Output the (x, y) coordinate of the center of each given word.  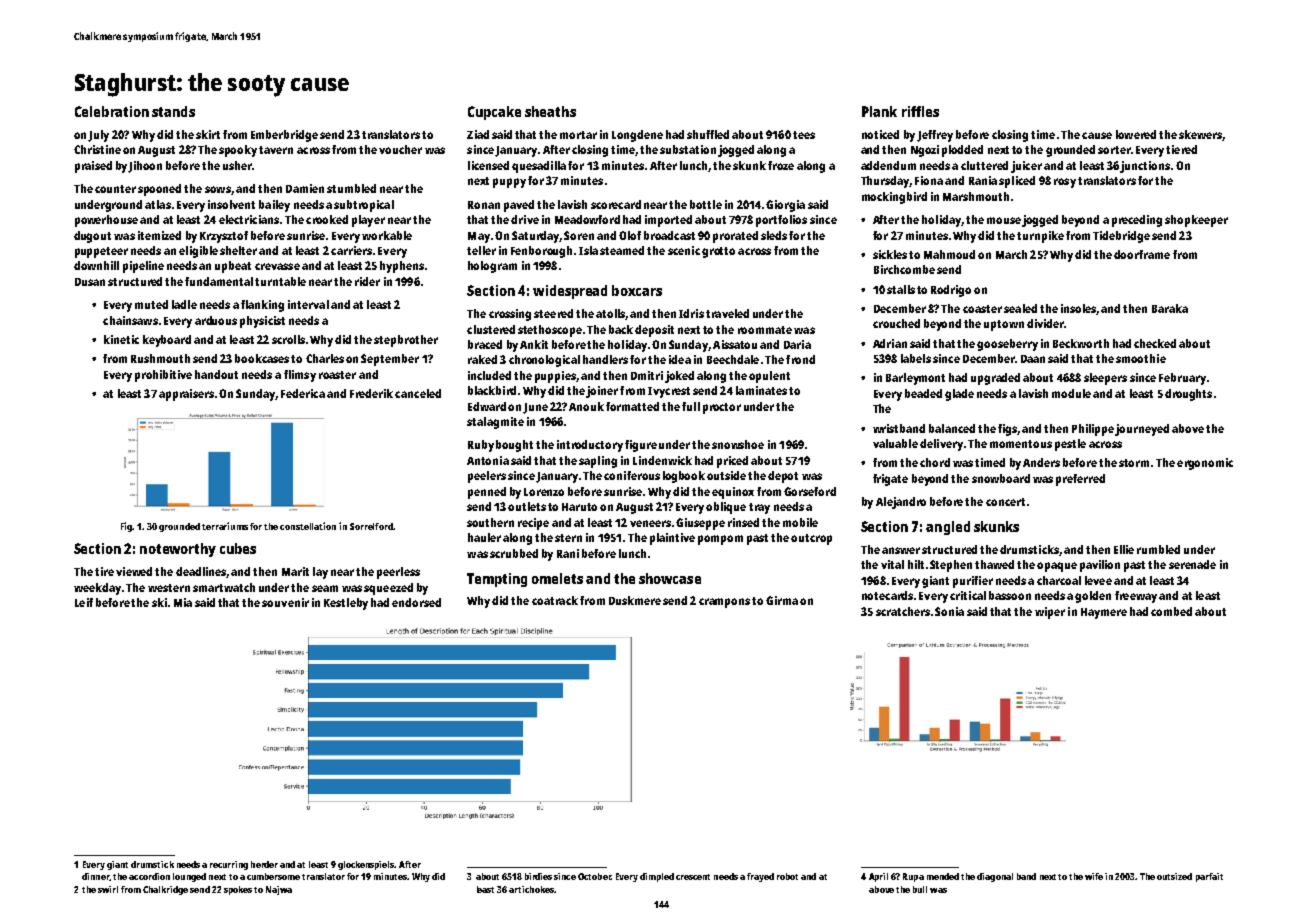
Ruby (481, 446)
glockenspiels (366, 865)
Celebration (112, 111)
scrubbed (514, 553)
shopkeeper (1196, 221)
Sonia (949, 611)
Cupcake (494, 113)
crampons (724, 603)
